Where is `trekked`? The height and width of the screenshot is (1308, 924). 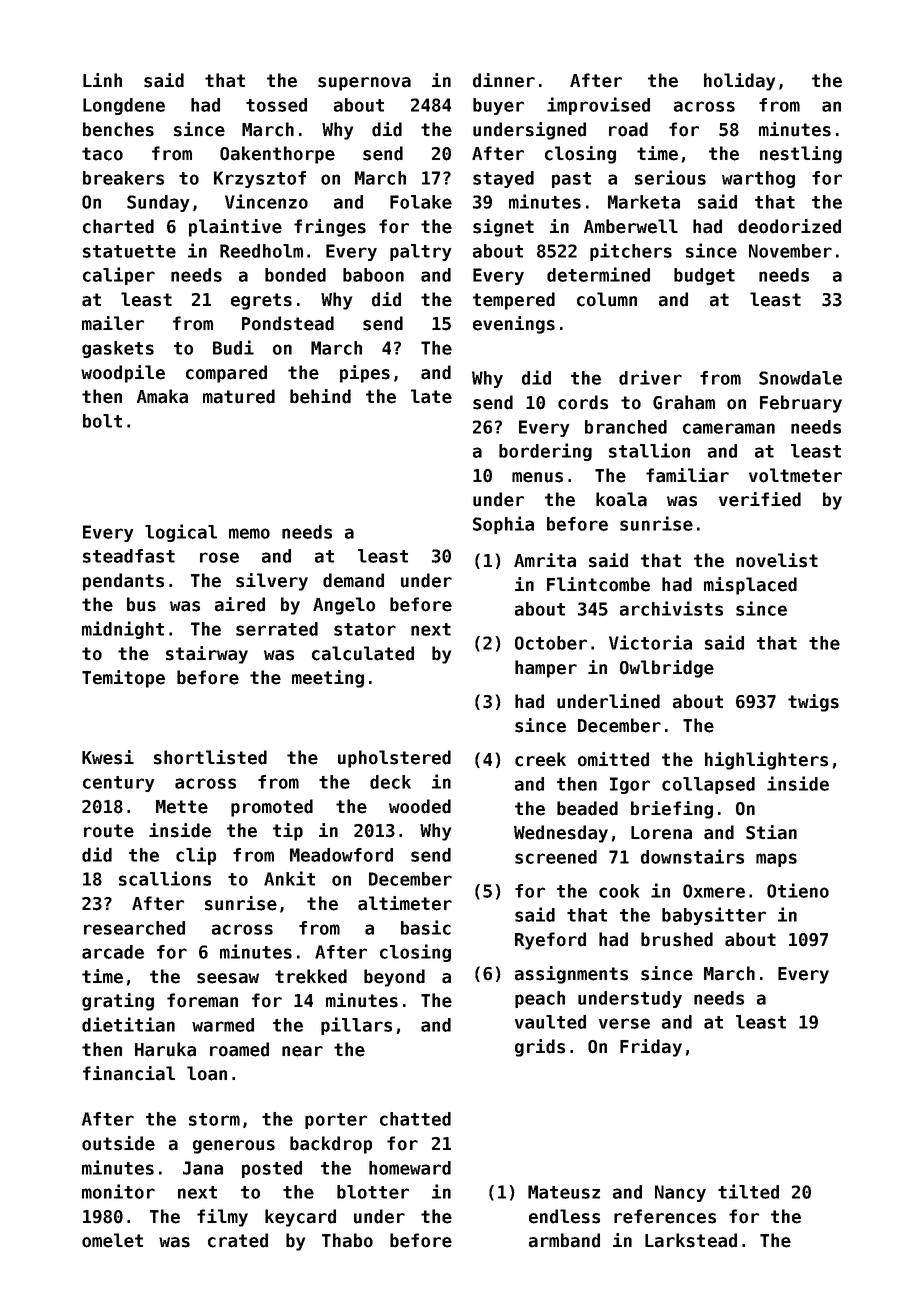 trekked is located at coordinates (311, 976).
